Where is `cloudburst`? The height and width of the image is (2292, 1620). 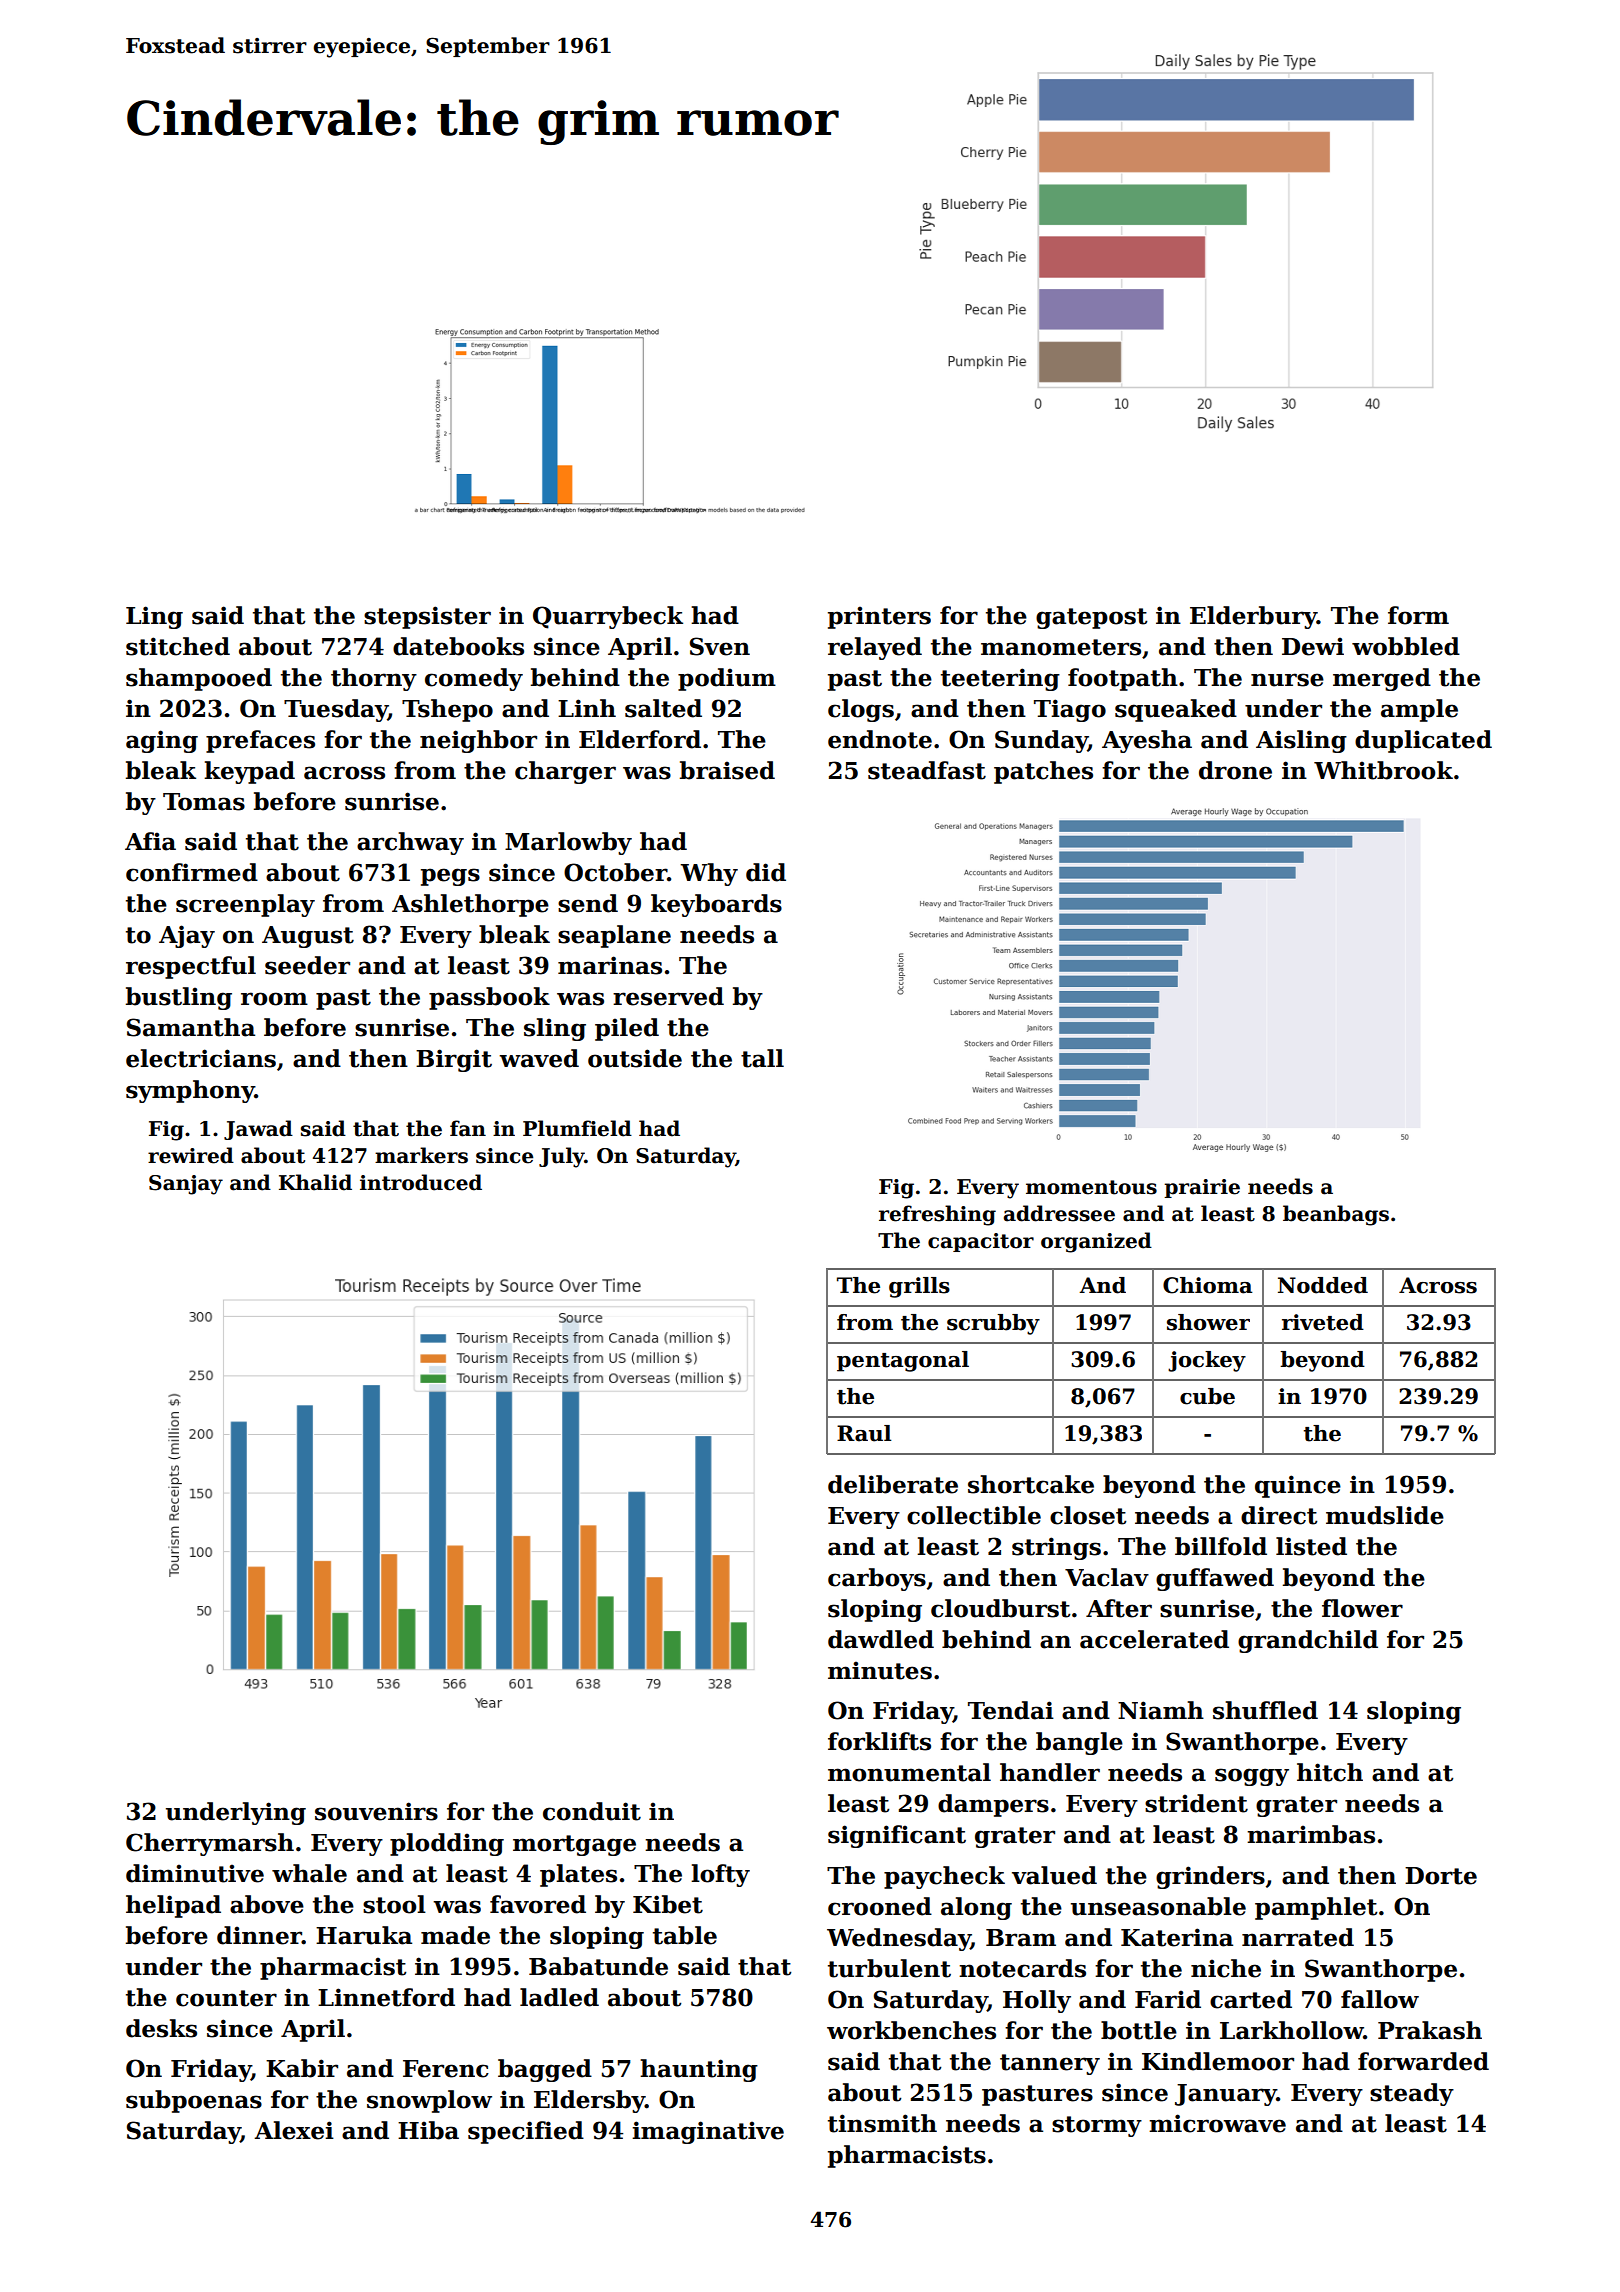 cloudburst is located at coordinates (1000, 1608).
